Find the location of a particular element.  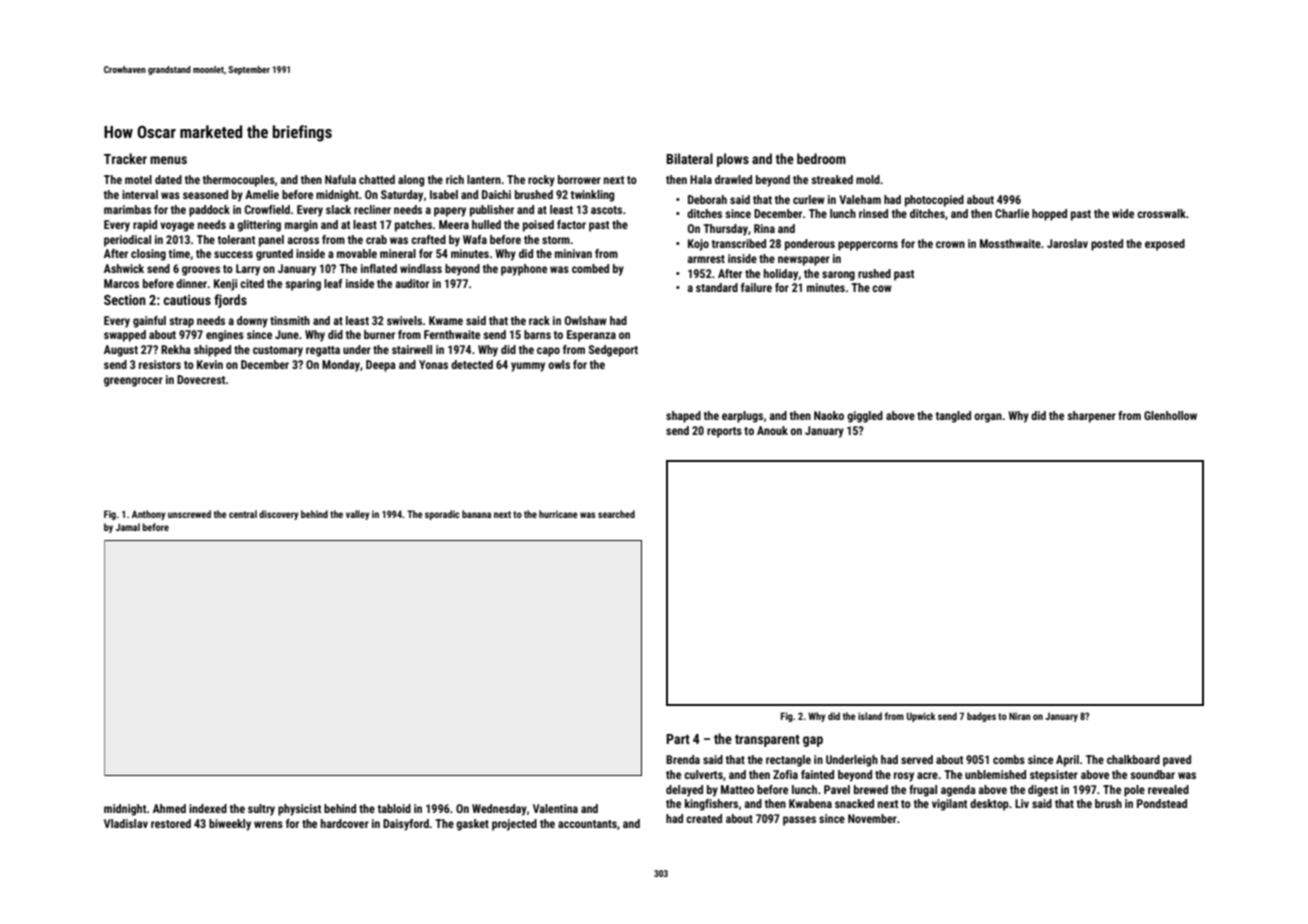

indexed is located at coordinates (208, 808).
